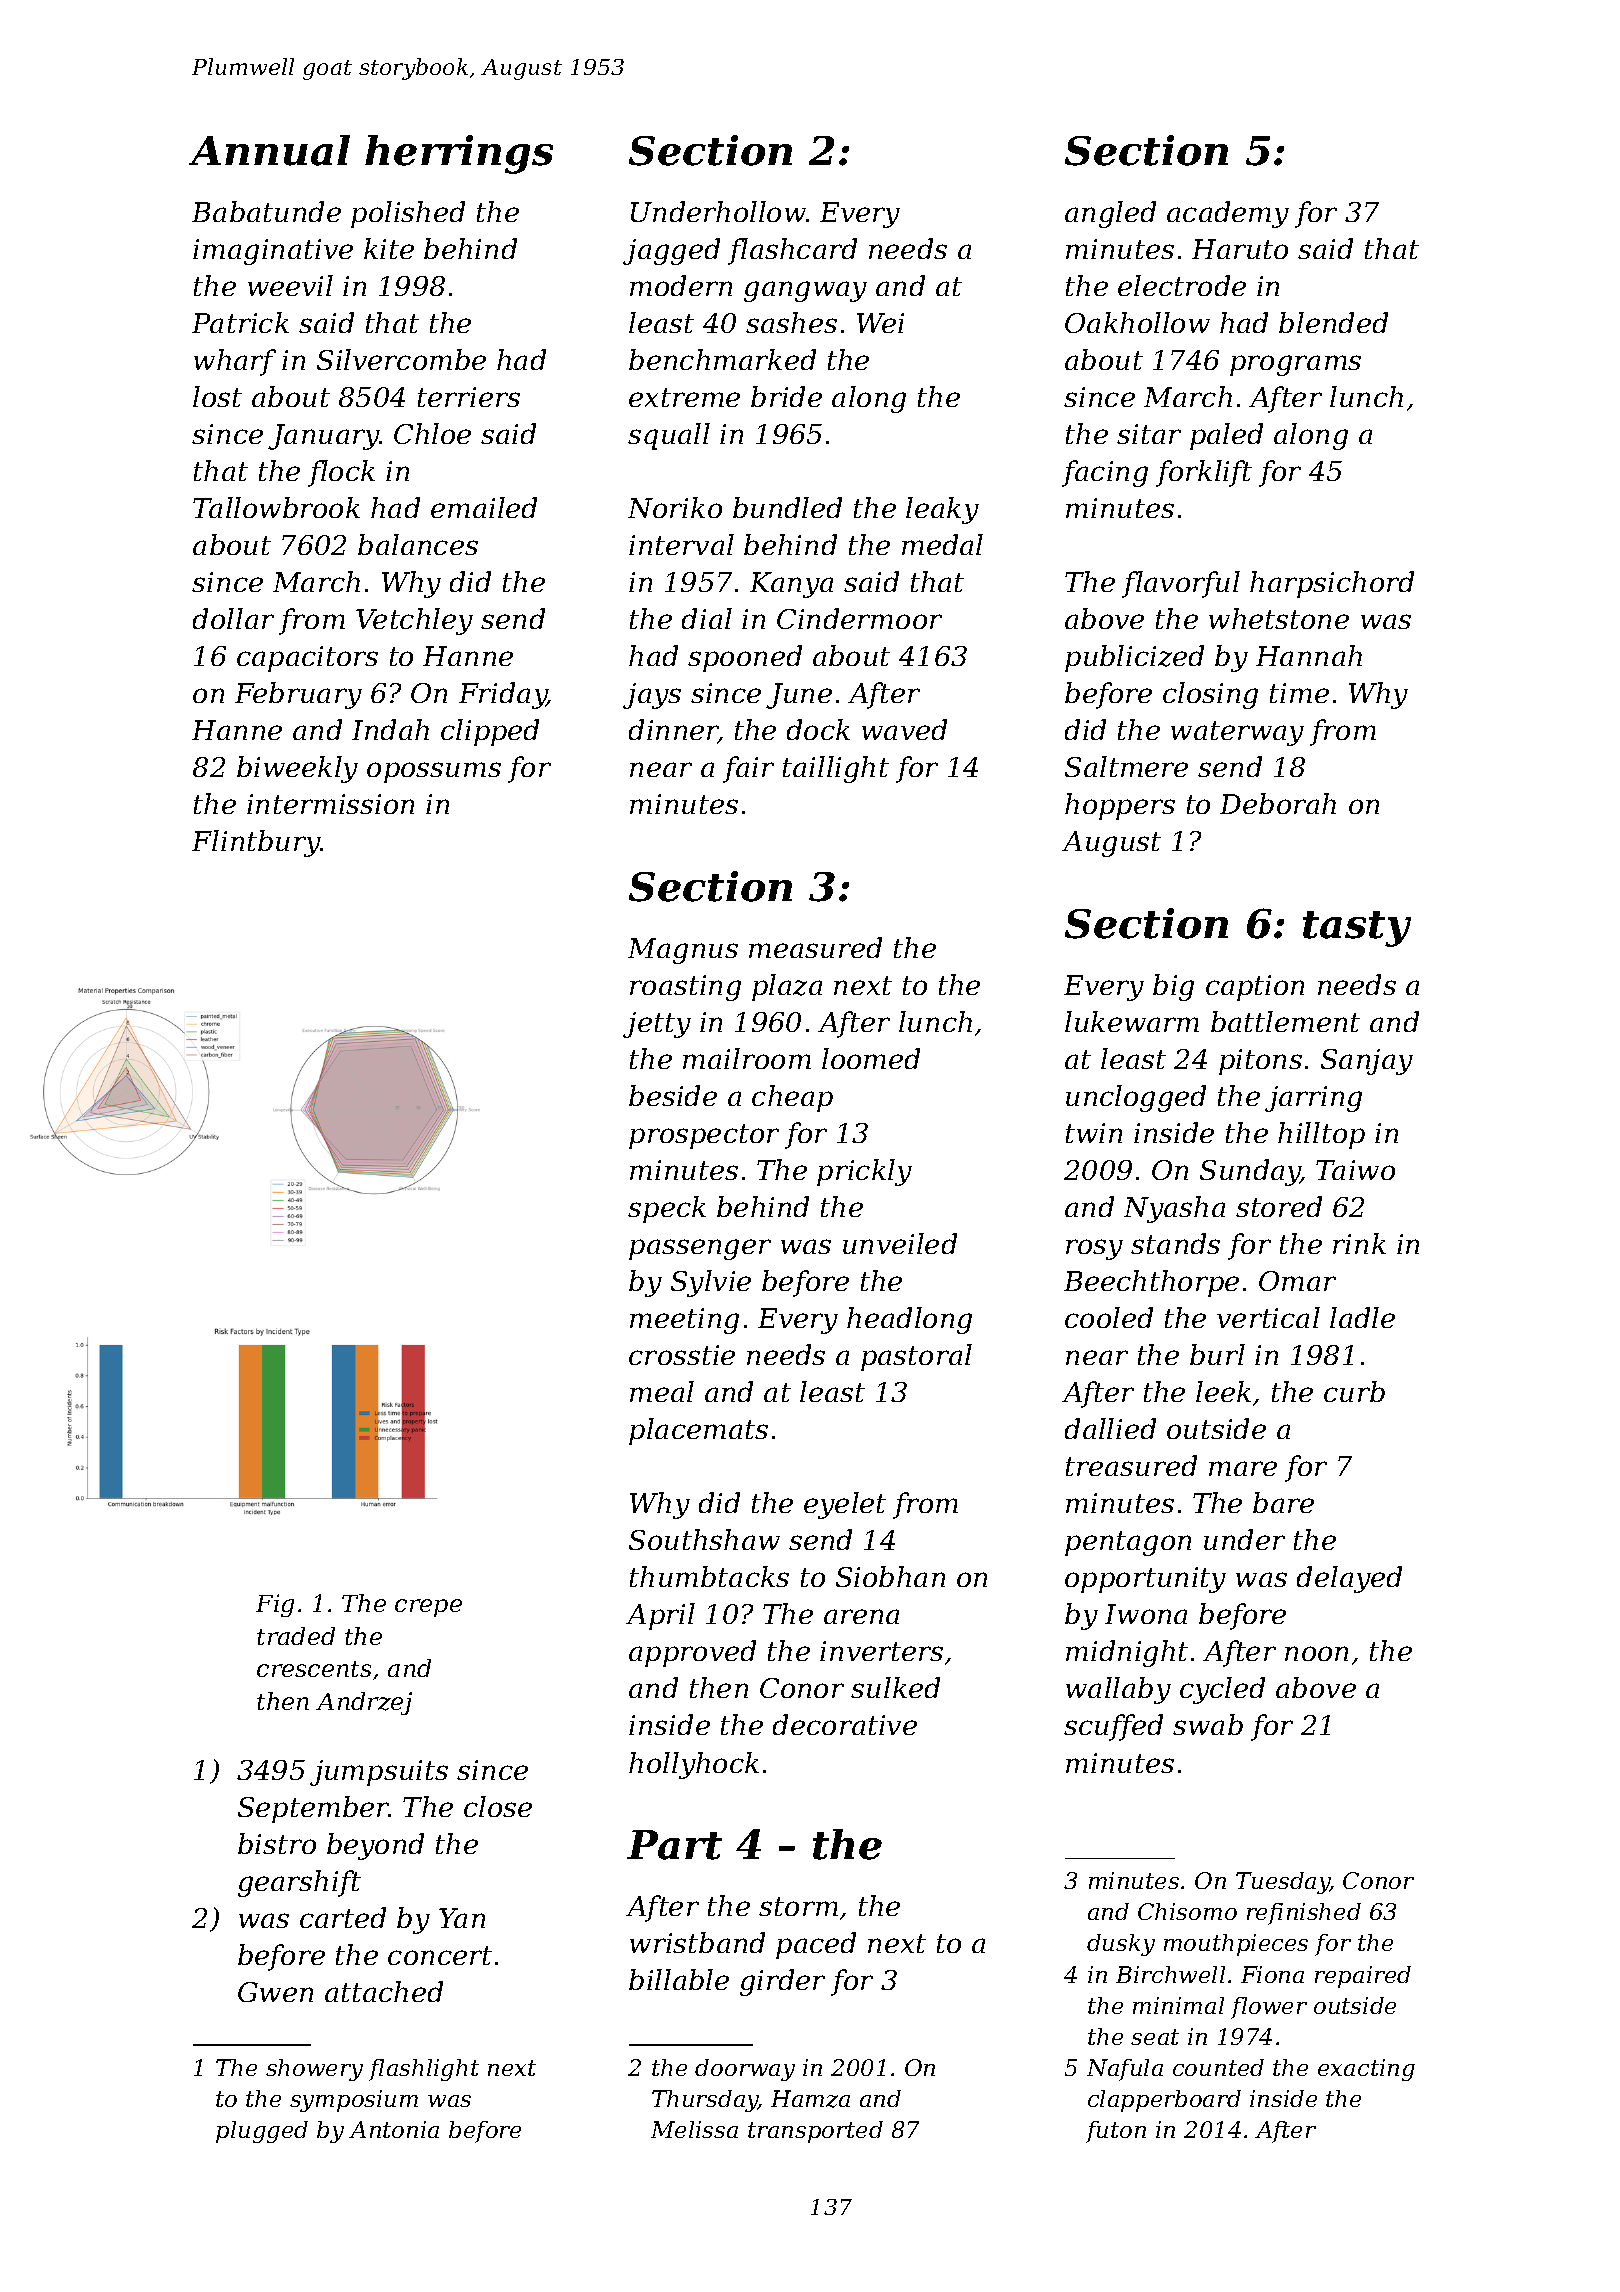  What do you see at coordinates (787, 987) in the screenshot?
I see `plaza` at bounding box center [787, 987].
